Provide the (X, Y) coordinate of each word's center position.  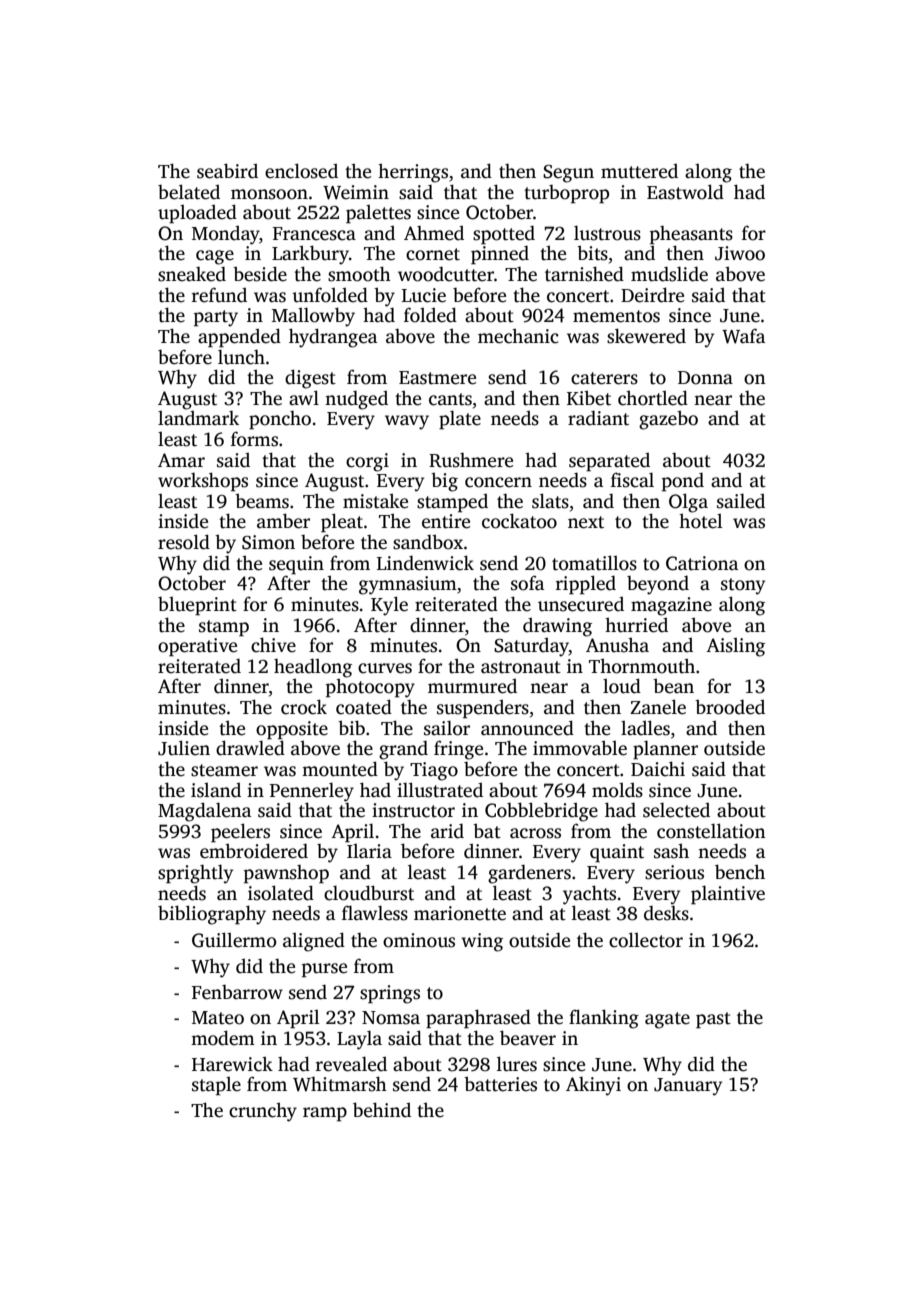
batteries (500, 1084)
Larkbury (310, 255)
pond (683, 482)
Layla (359, 1040)
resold (184, 542)
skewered (646, 336)
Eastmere (437, 378)
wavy (407, 422)
